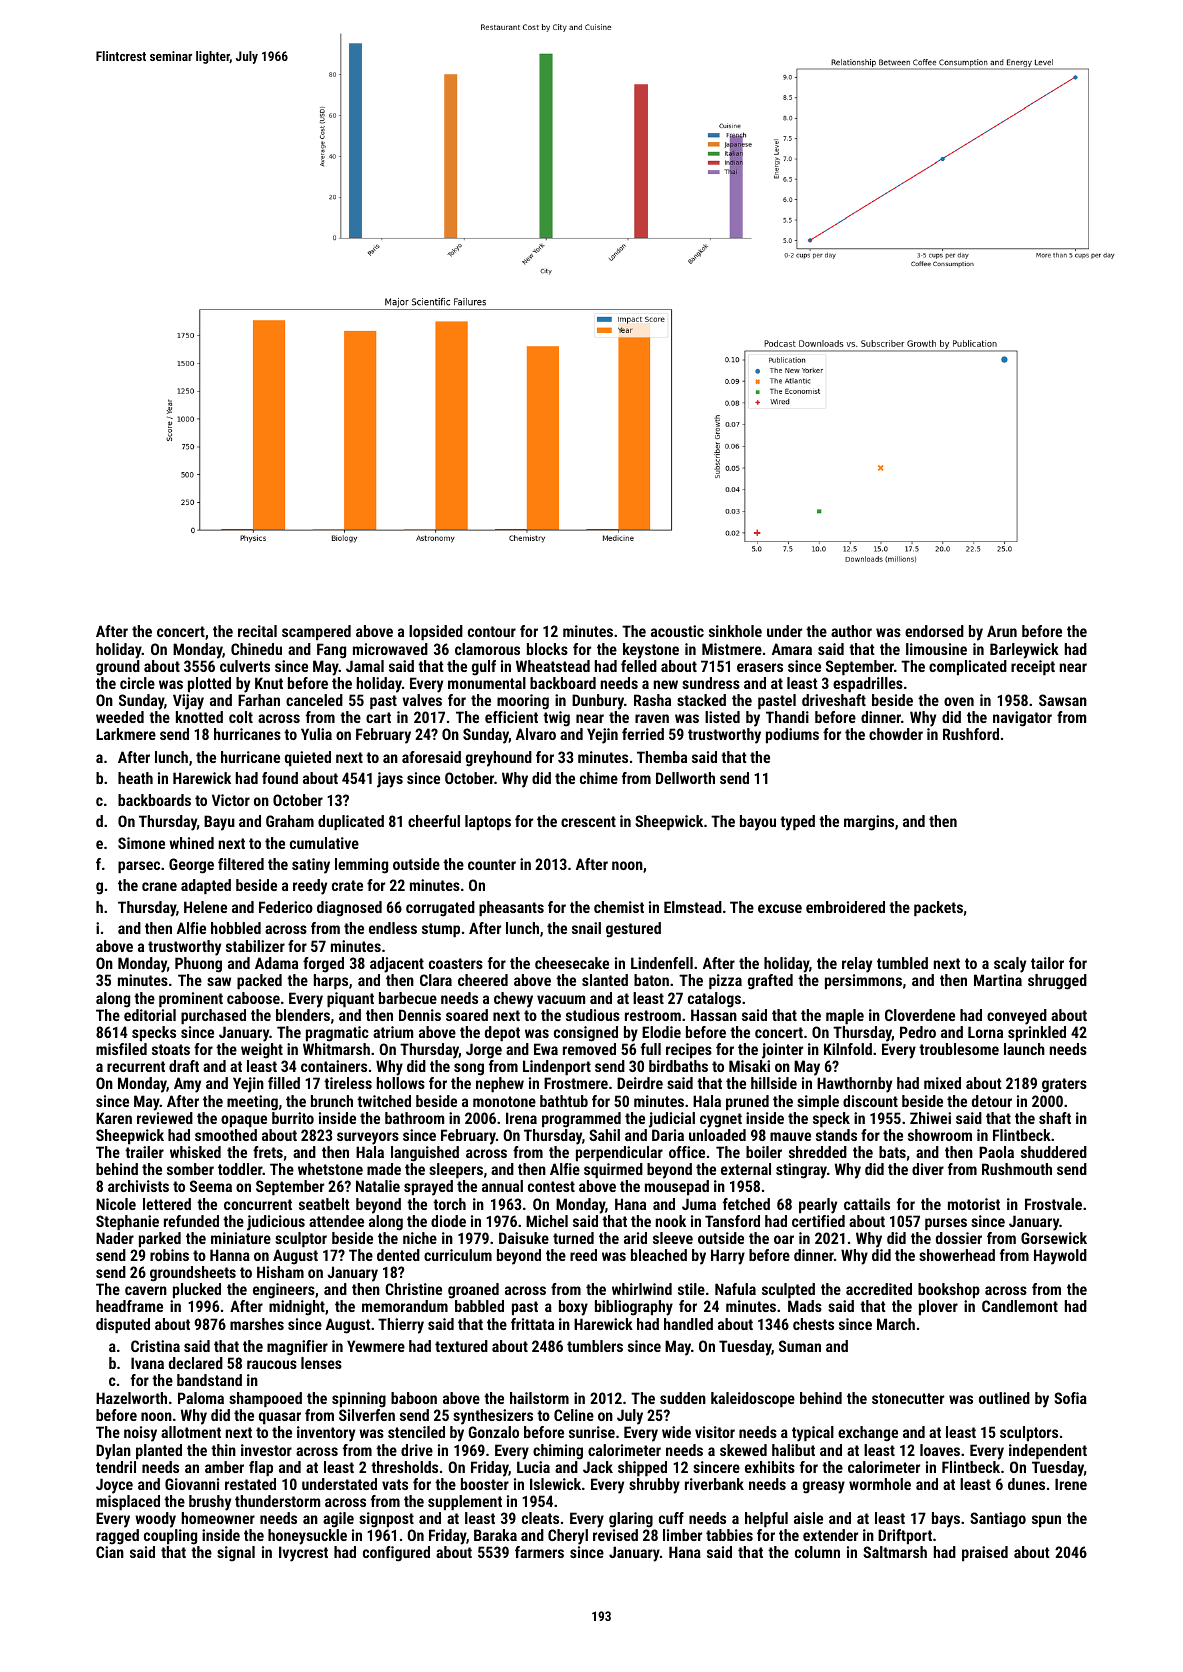 This screenshot has width=1183, height=1672. What do you see at coordinates (758, 823) in the screenshot?
I see `bayou` at bounding box center [758, 823].
